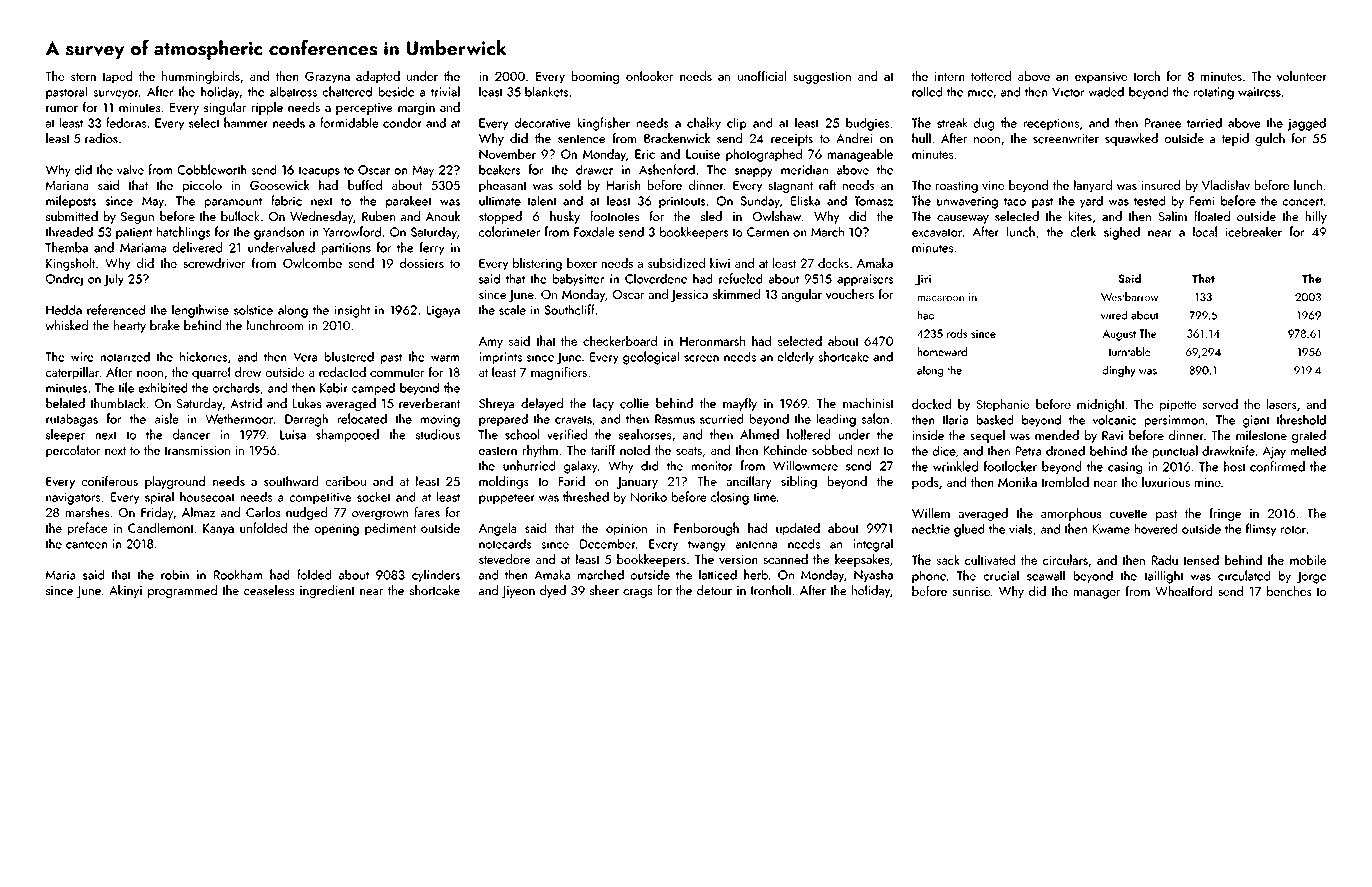 Image resolution: width=1372 pixels, height=887 pixels. What do you see at coordinates (71, 202) in the document?
I see `mileposts` at bounding box center [71, 202].
